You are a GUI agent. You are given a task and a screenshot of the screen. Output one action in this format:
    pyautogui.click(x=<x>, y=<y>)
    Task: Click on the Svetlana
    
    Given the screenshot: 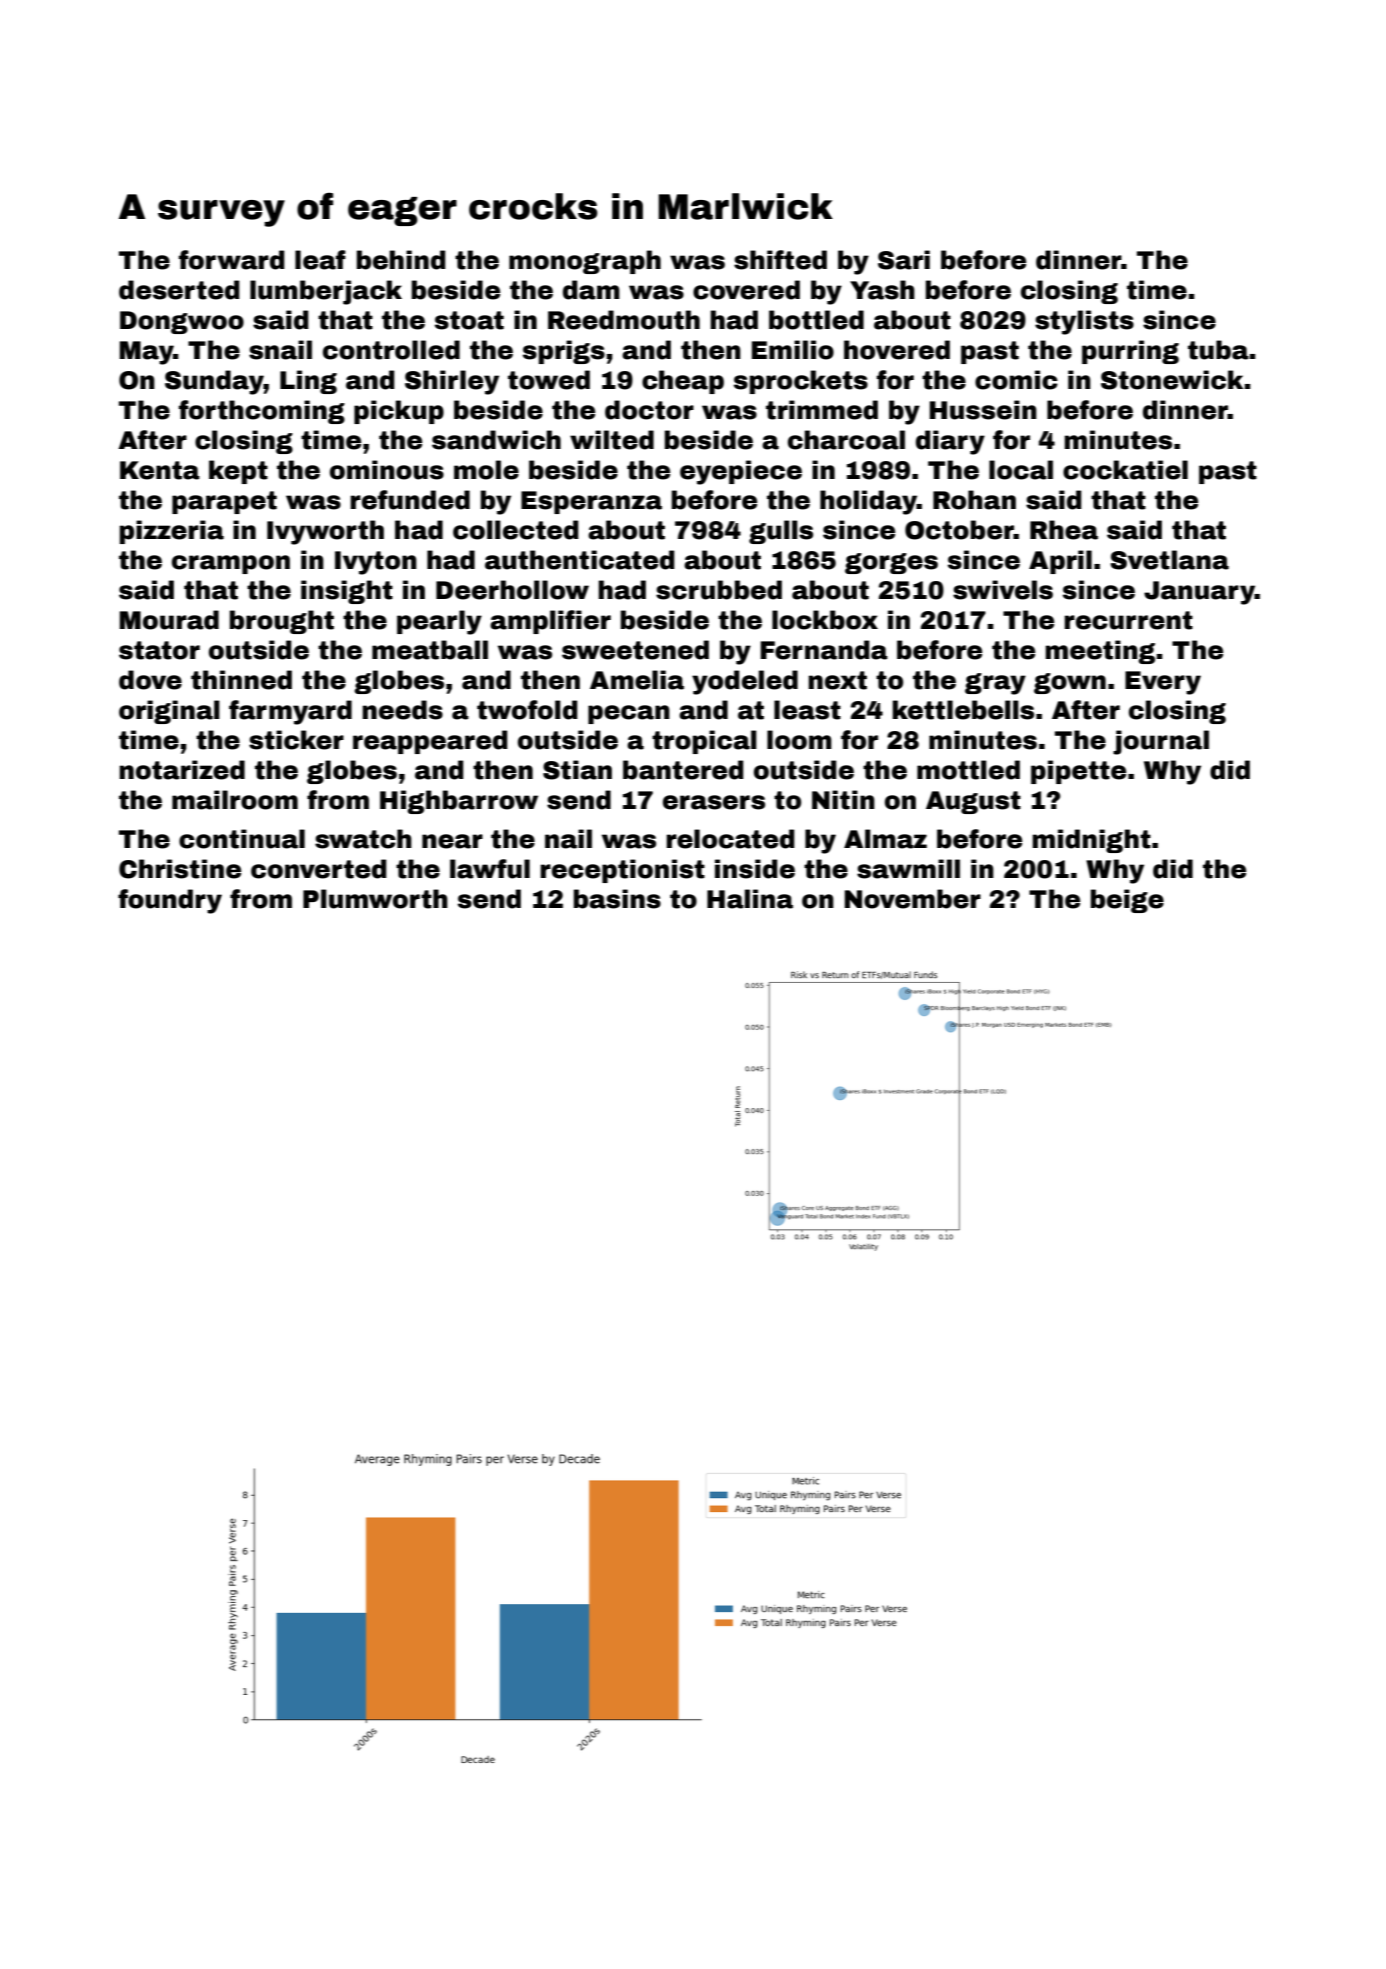 What is the action you would take?
    pyautogui.click(x=1169, y=560)
